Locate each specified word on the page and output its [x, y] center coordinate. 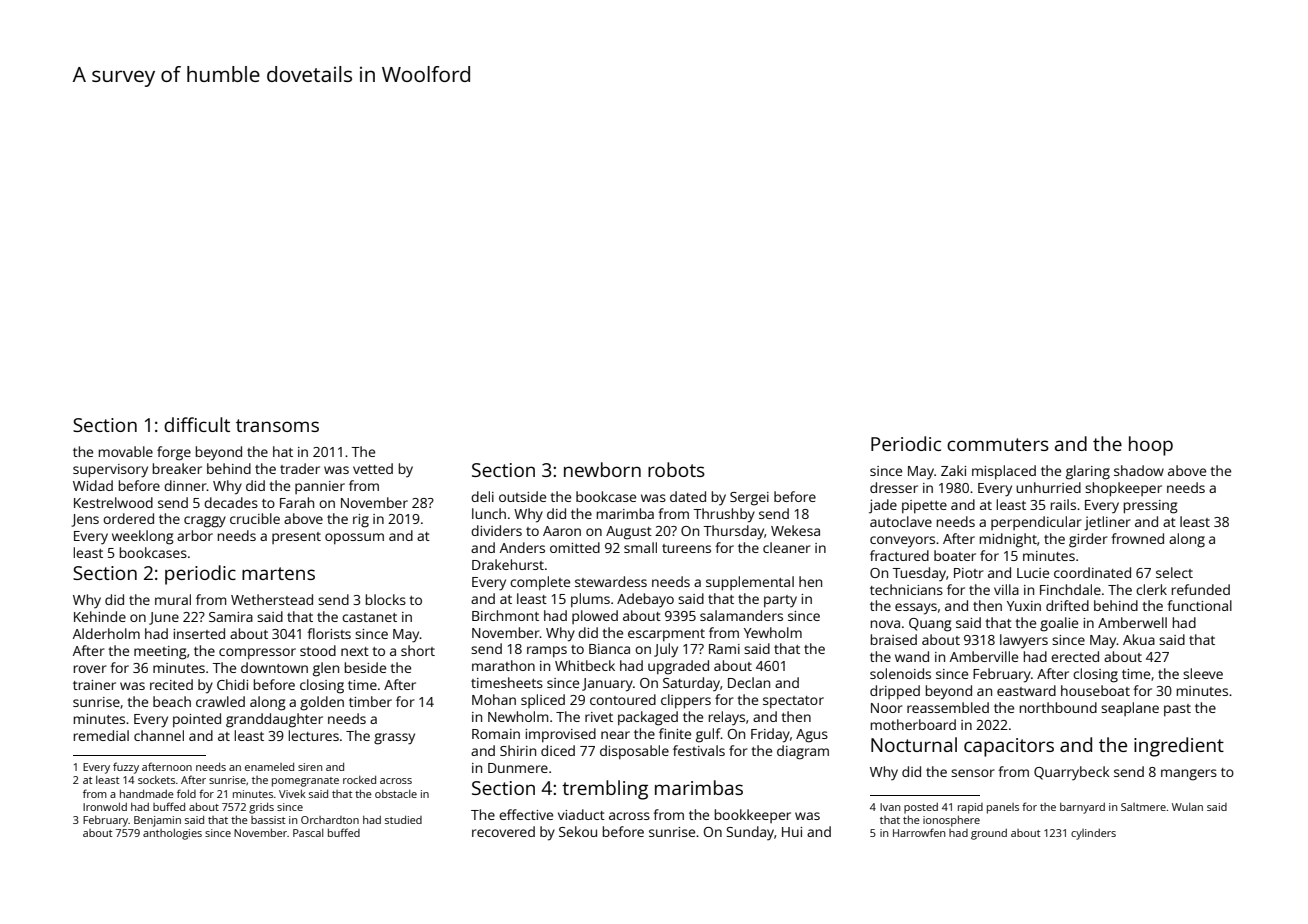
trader [300, 468]
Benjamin [157, 821]
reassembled [948, 707]
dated [688, 496]
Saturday [691, 684]
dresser [894, 487]
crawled [220, 701]
